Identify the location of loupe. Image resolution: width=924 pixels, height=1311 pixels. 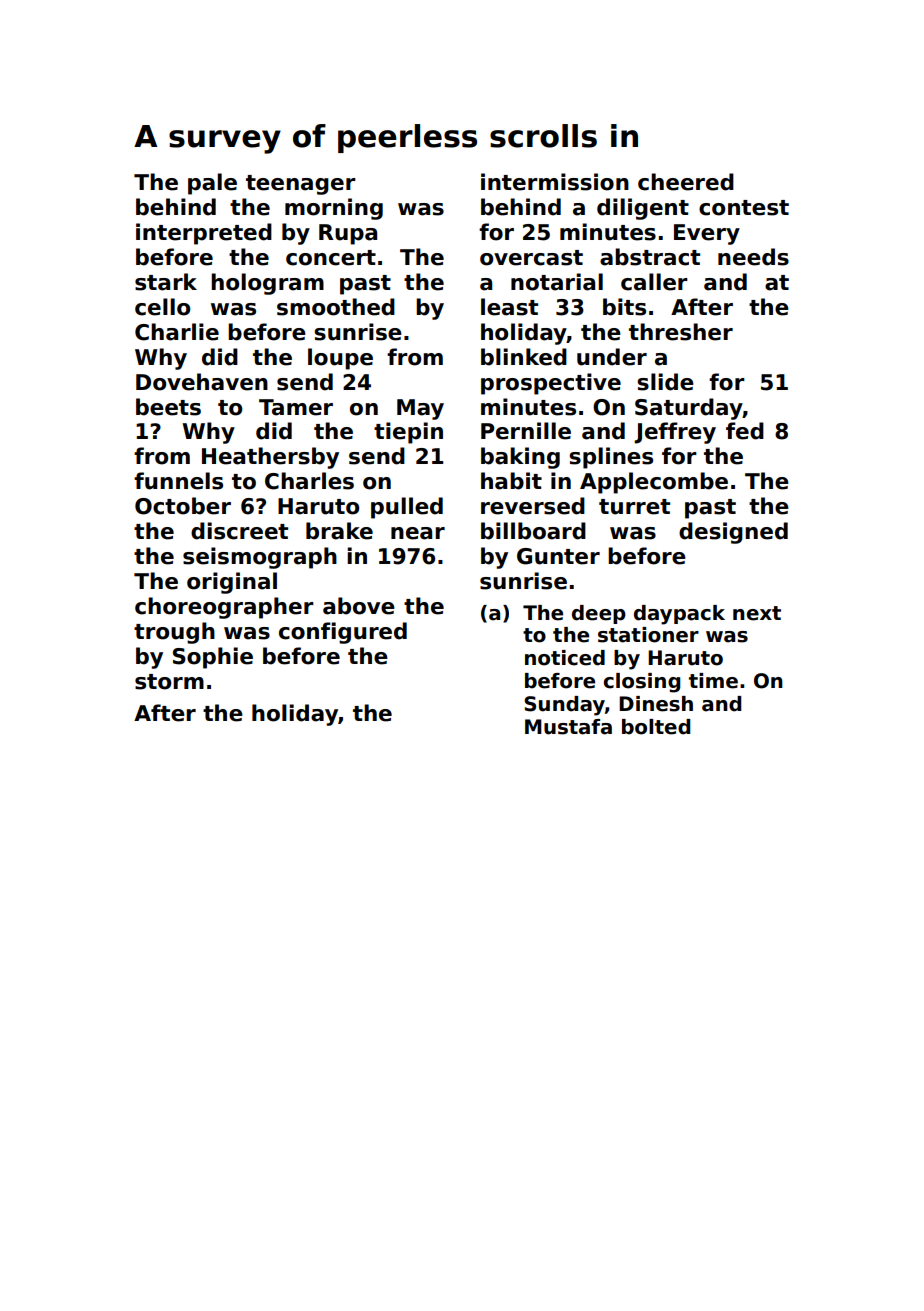
(340, 359).
